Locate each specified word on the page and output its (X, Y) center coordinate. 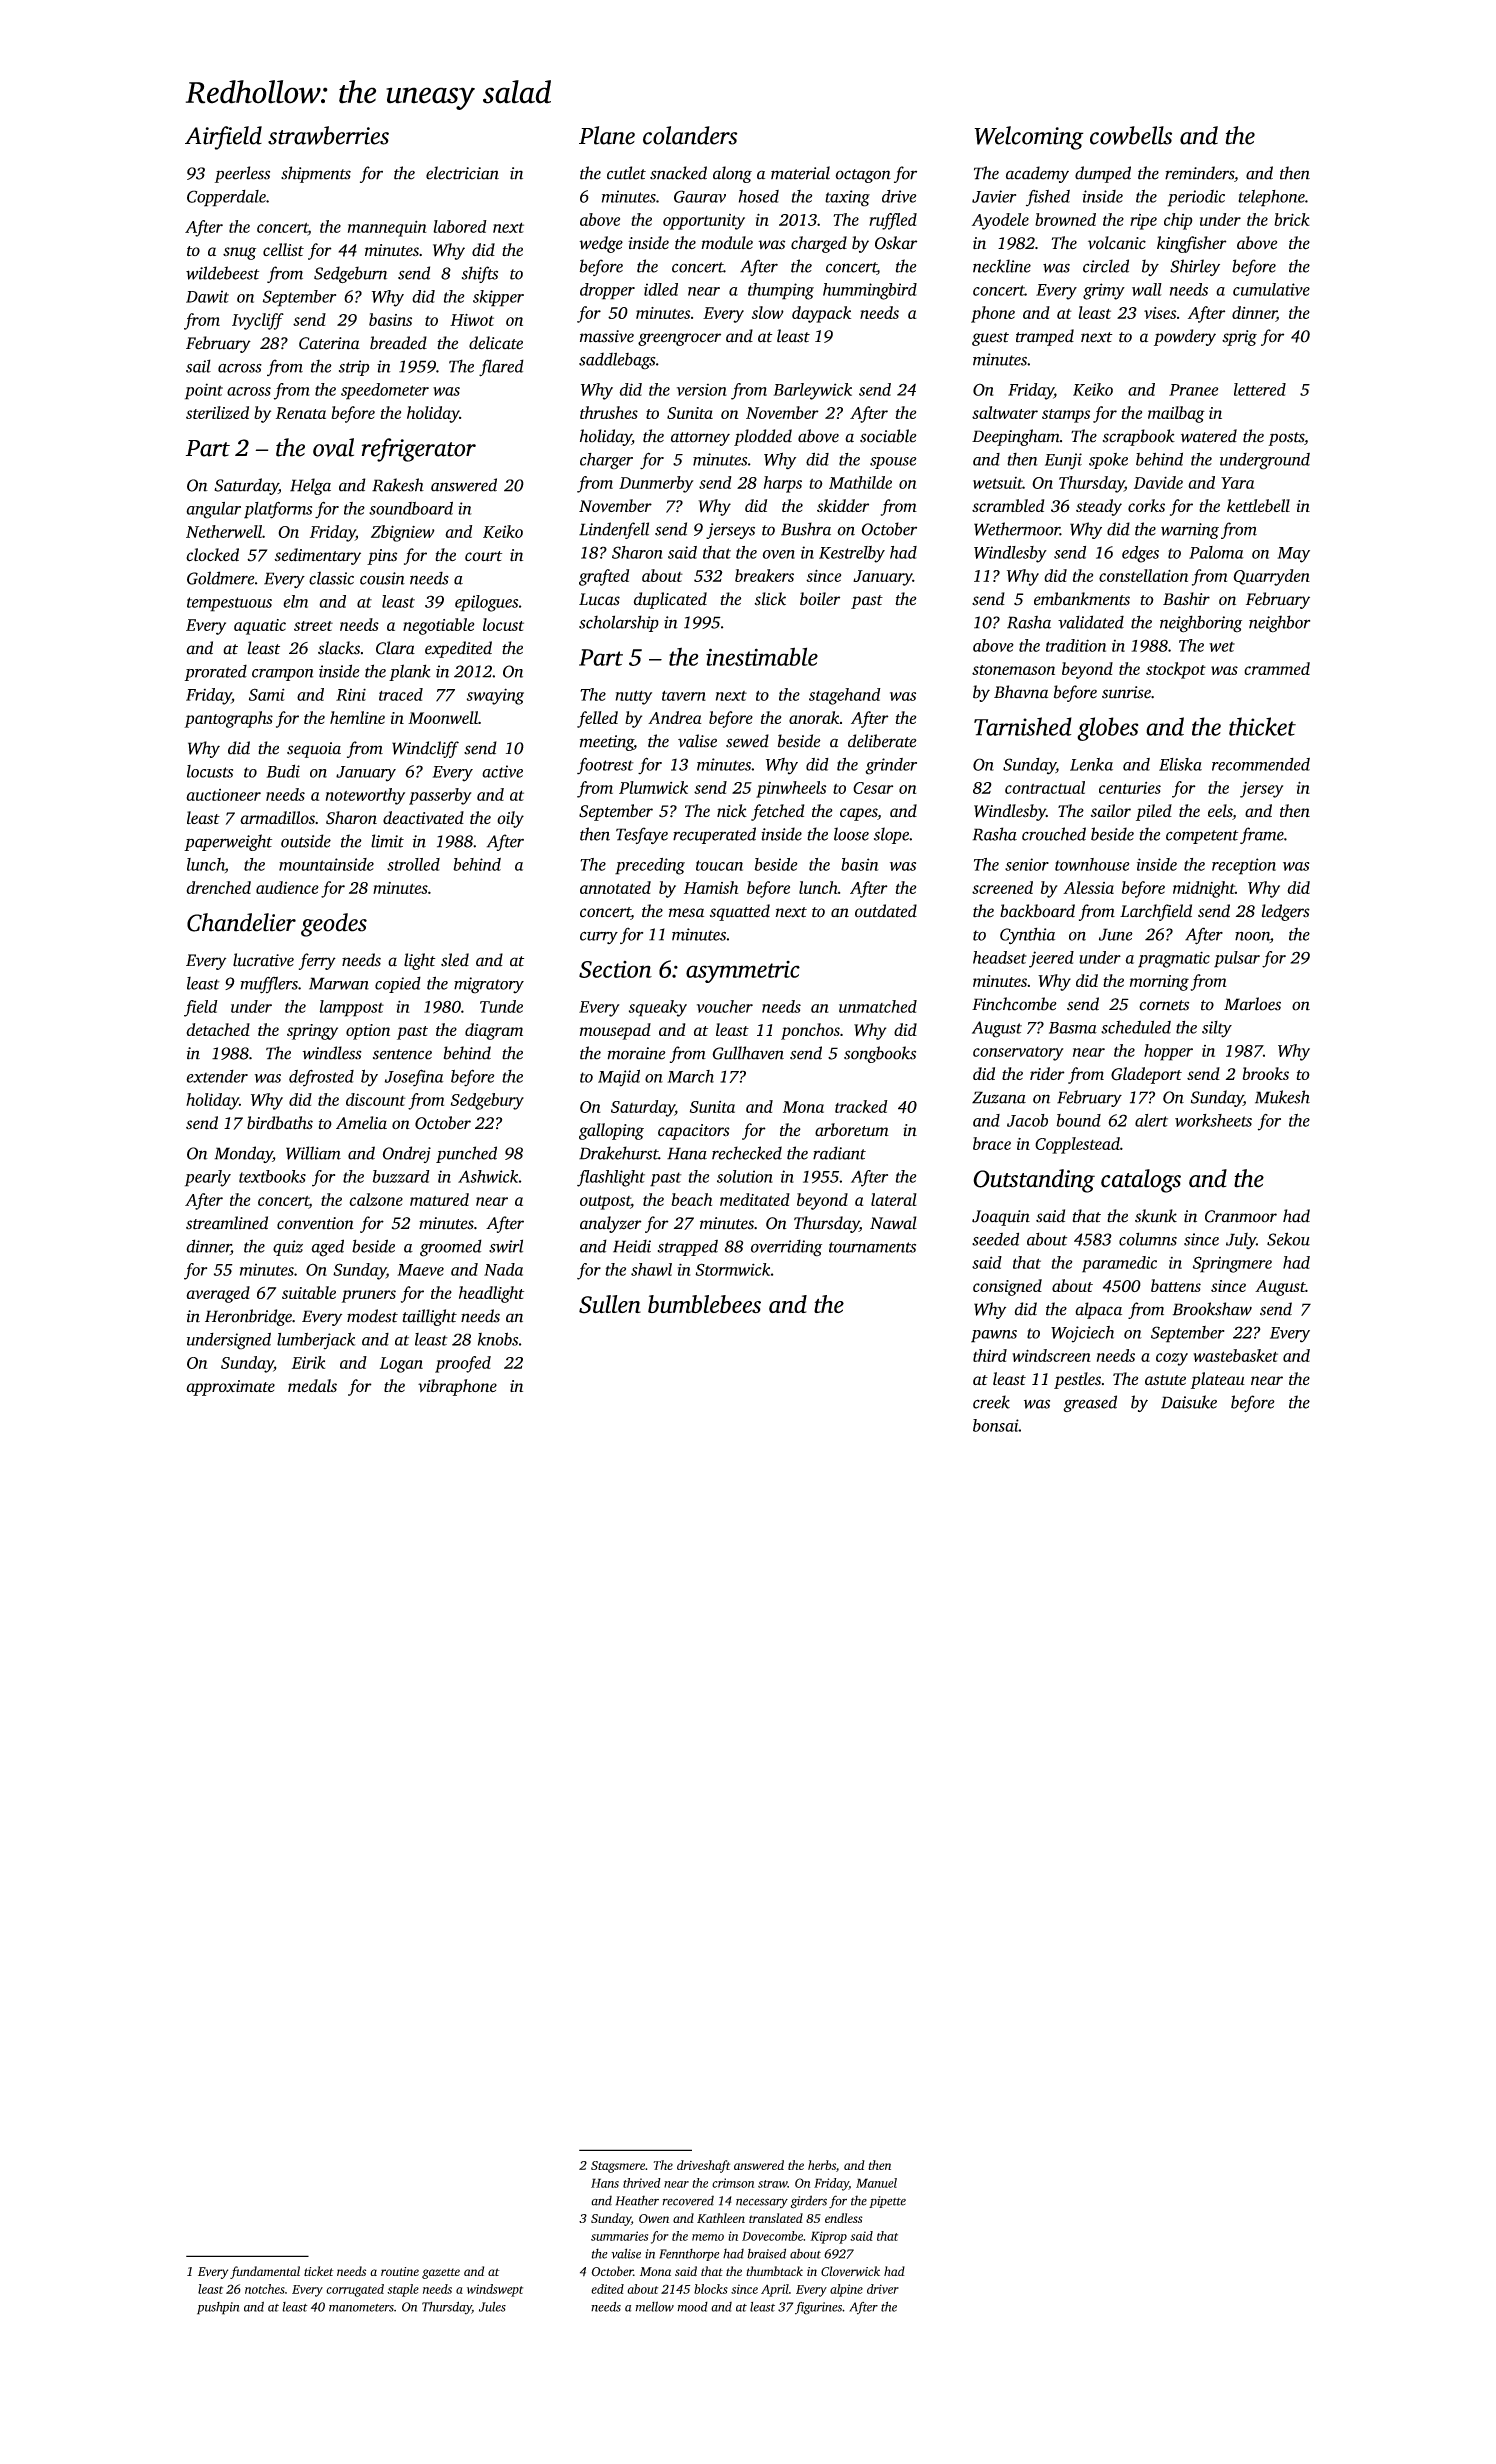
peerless (242, 174)
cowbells (1131, 135)
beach (691, 1199)
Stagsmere (618, 2167)
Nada (503, 1269)
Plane (607, 135)
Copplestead (1077, 1145)
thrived (642, 2183)
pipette (887, 2202)
